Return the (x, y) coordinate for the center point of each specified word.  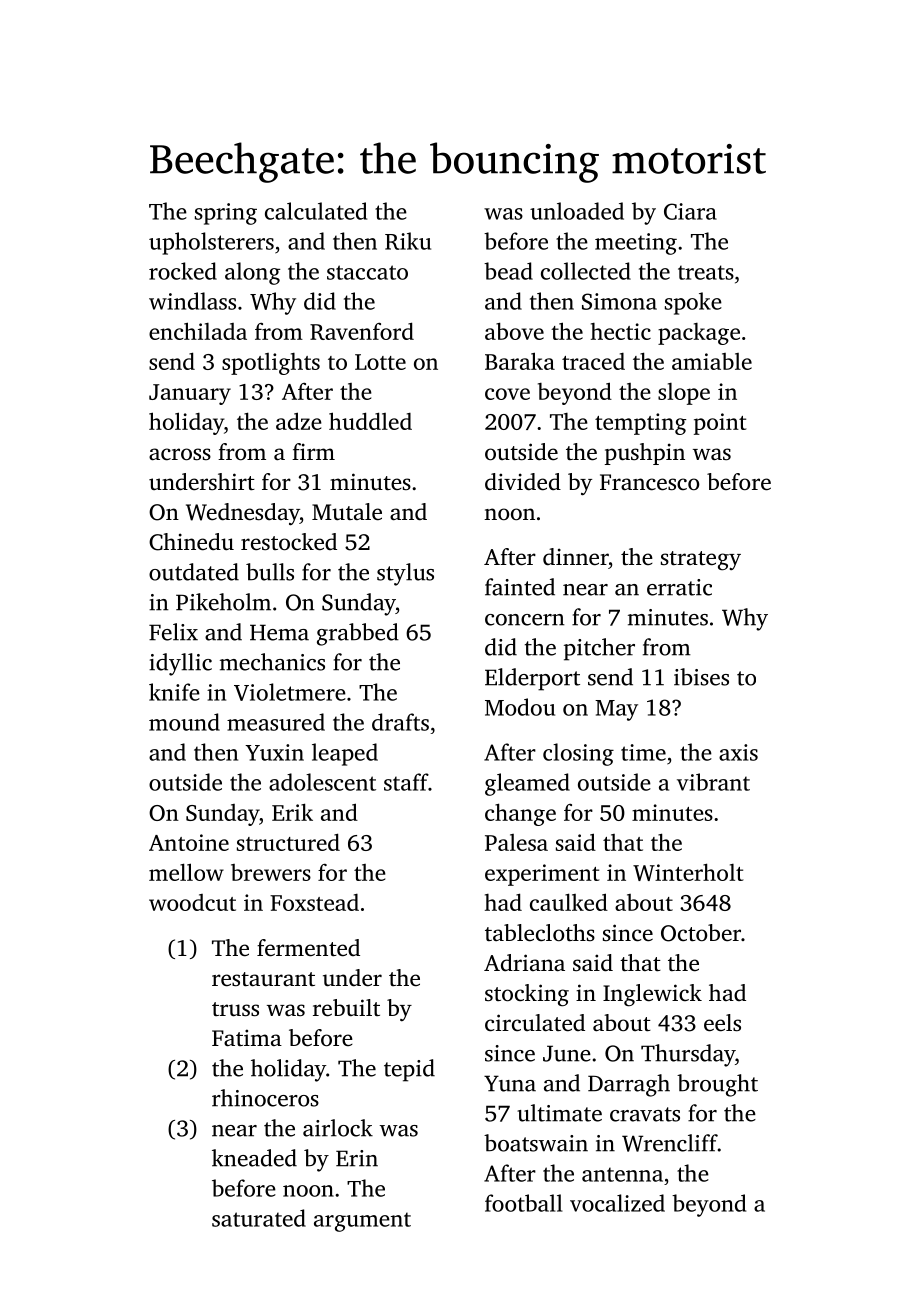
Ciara (690, 211)
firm (313, 451)
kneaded (254, 1158)
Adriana (524, 962)
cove (507, 394)
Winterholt (688, 872)
